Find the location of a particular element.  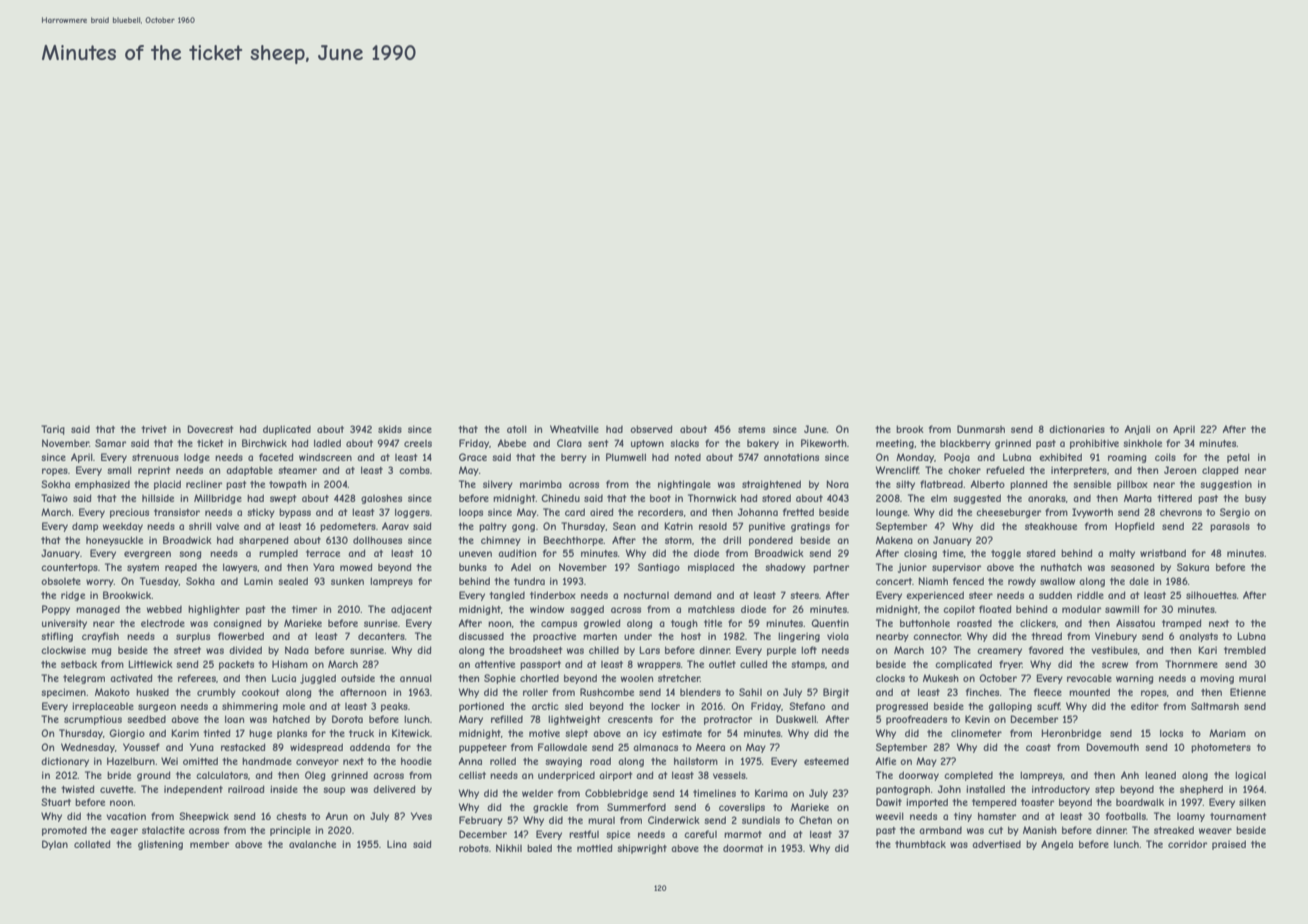

Tariq is located at coordinates (53, 430).
